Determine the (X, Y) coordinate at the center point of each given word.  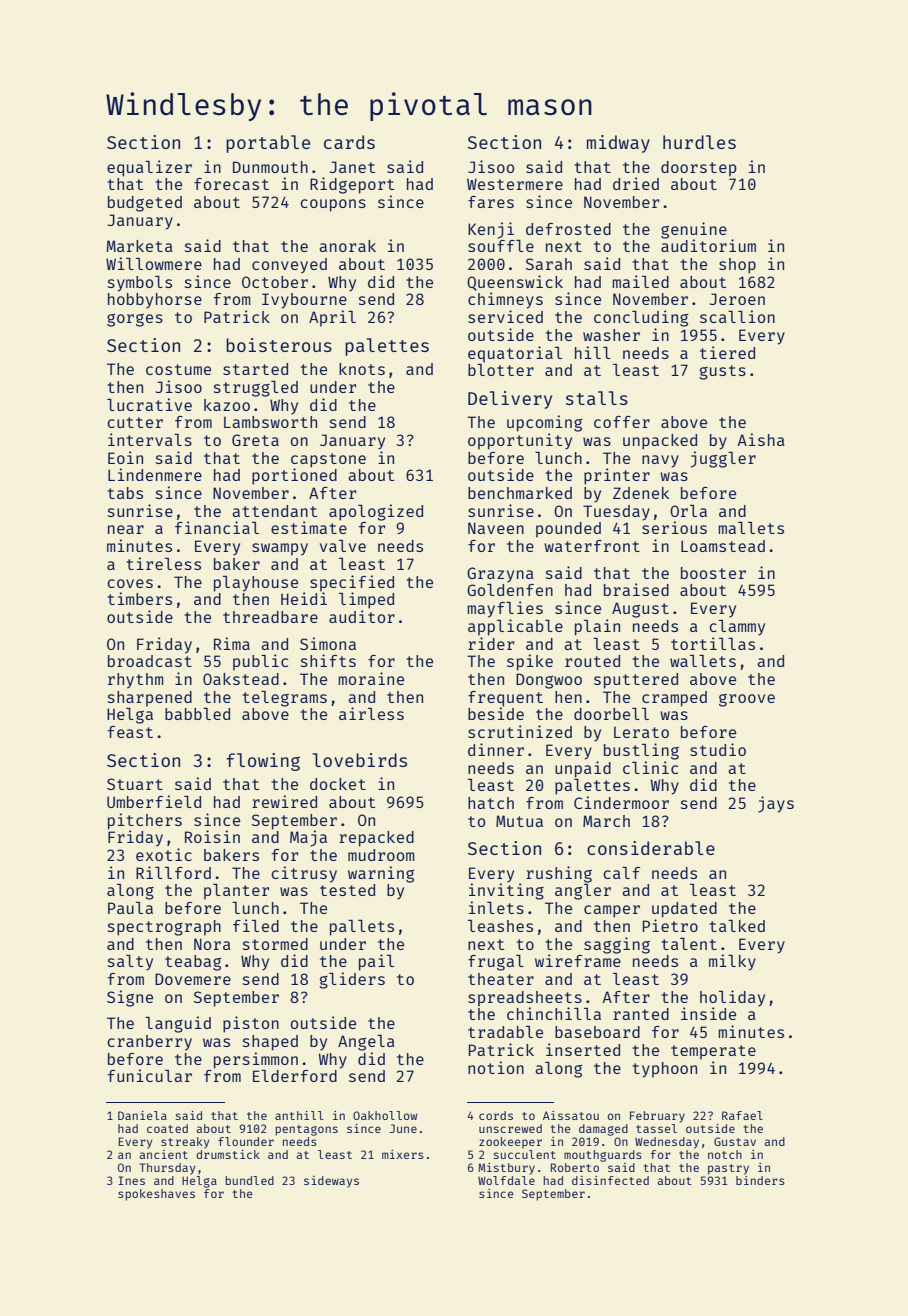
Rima (232, 643)
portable (268, 144)
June (403, 1128)
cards (349, 142)
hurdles (699, 142)
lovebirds (360, 760)
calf (621, 873)
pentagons (306, 1130)
